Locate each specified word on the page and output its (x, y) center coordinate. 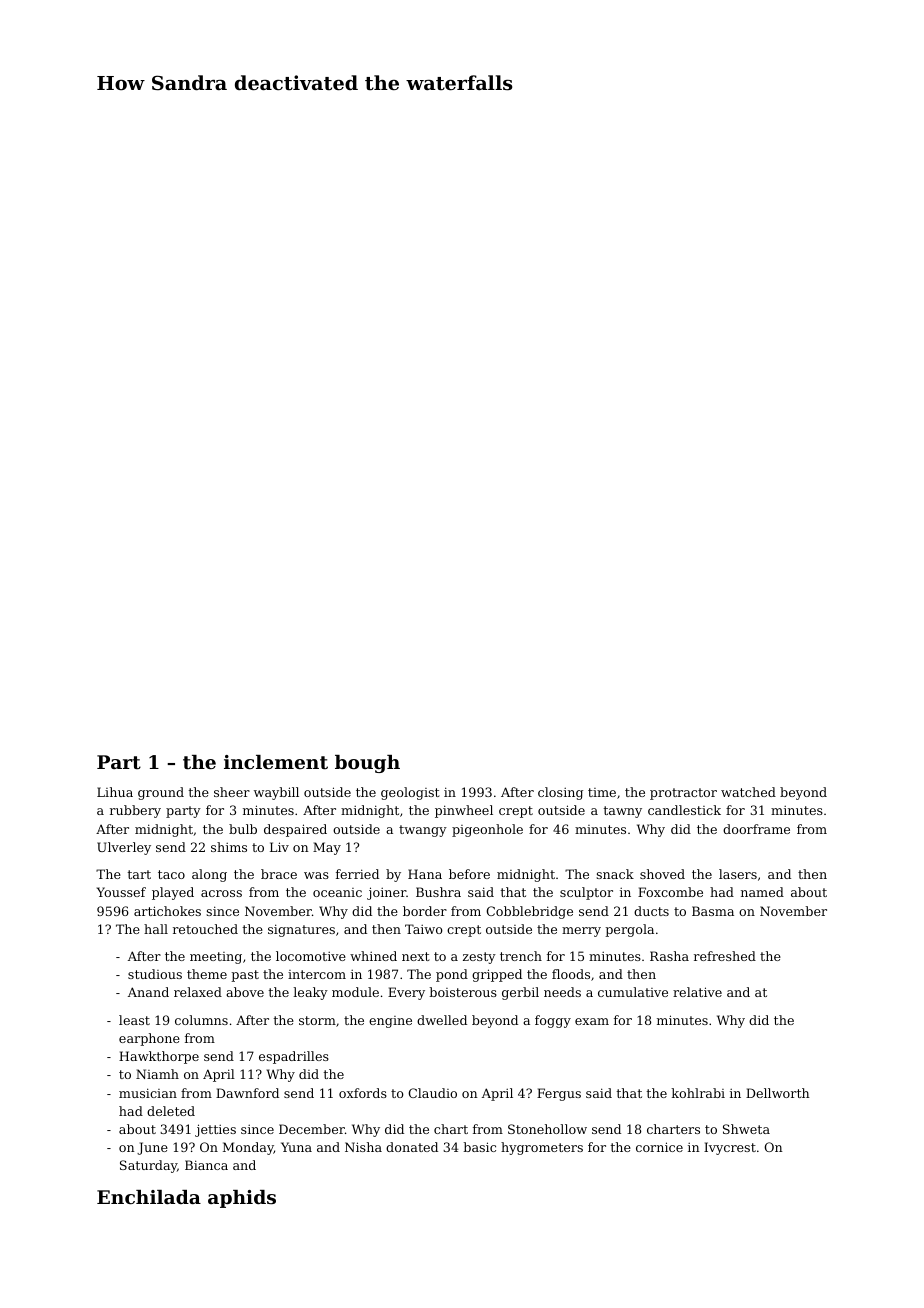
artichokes (167, 911)
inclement (276, 762)
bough (367, 764)
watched (748, 792)
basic (480, 1147)
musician (148, 1093)
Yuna (296, 1147)
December (312, 1129)
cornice (659, 1147)
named (762, 892)
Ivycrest (730, 1148)
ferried (357, 874)
